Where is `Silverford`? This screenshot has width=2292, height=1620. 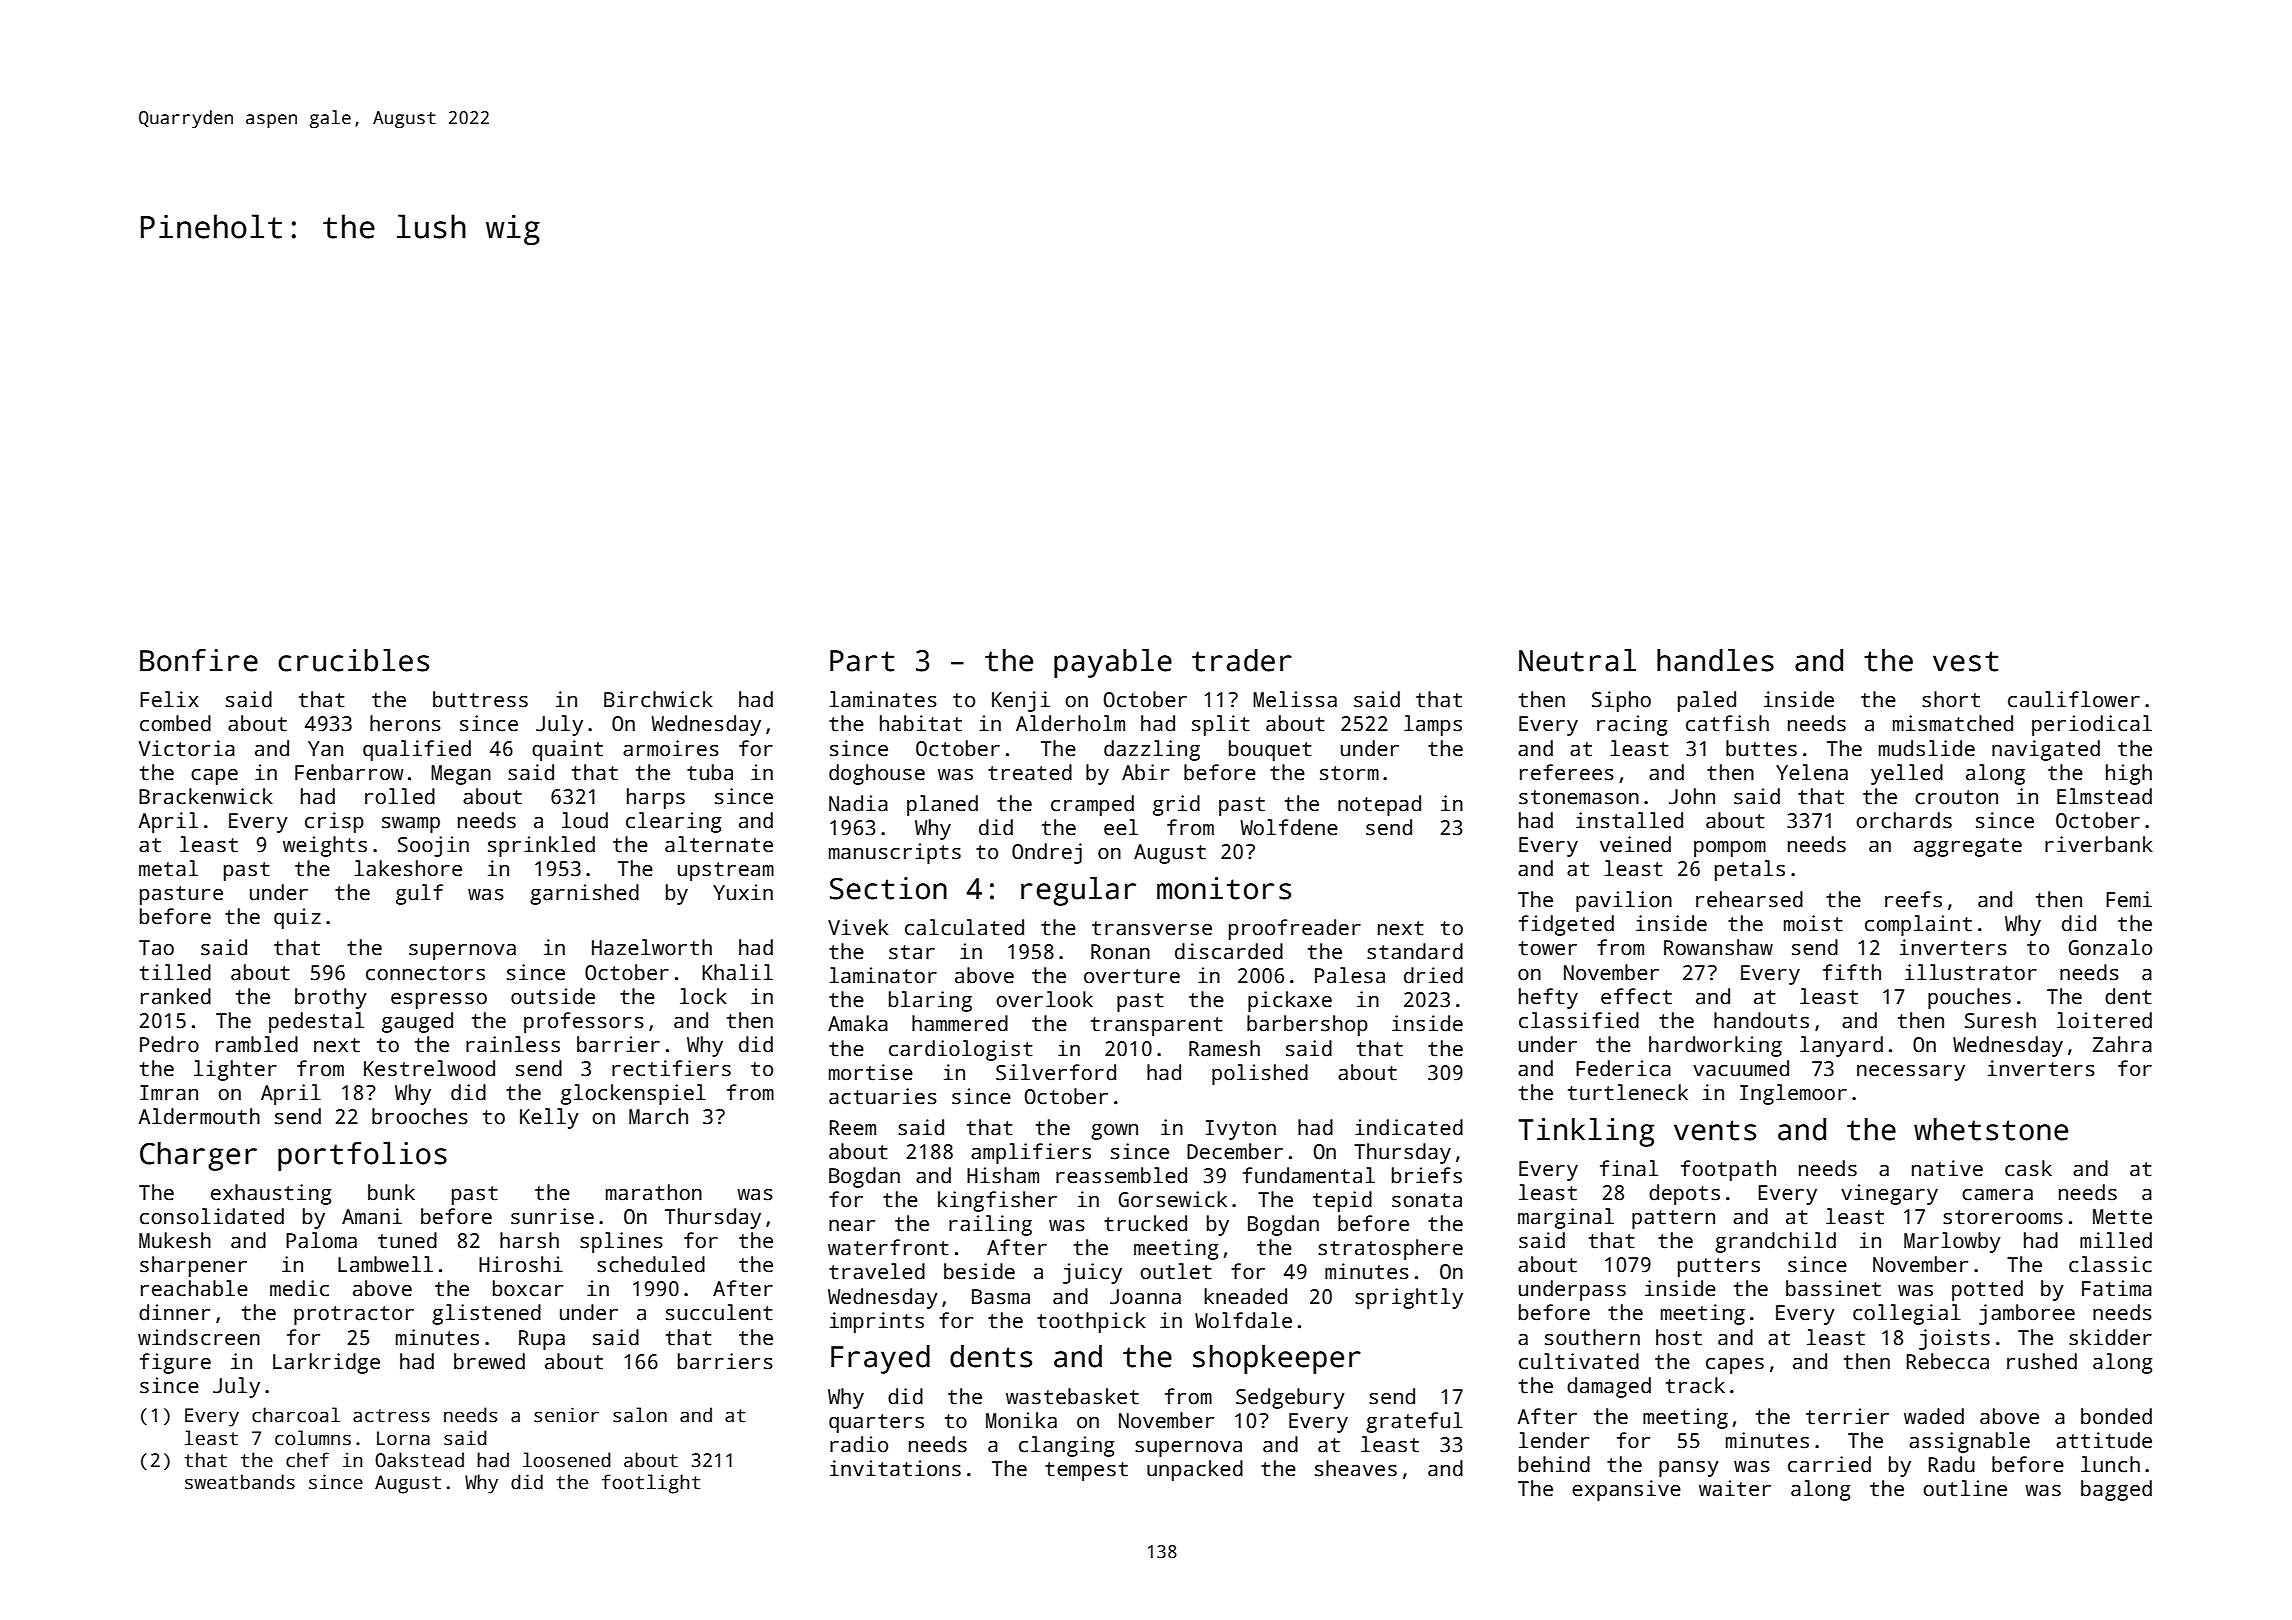
Silverford is located at coordinates (1056, 1072).
